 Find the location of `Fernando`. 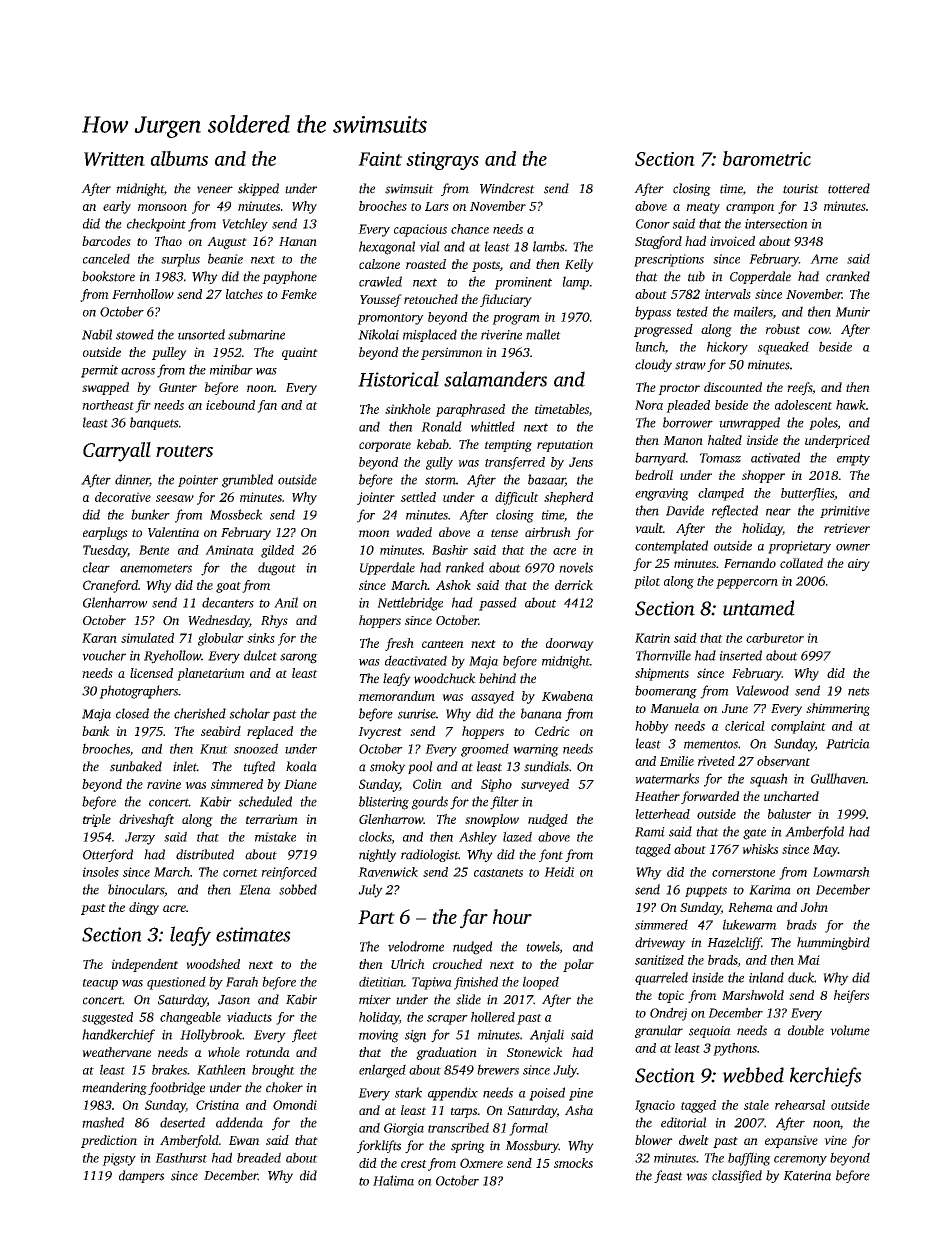

Fernando is located at coordinates (750, 563).
